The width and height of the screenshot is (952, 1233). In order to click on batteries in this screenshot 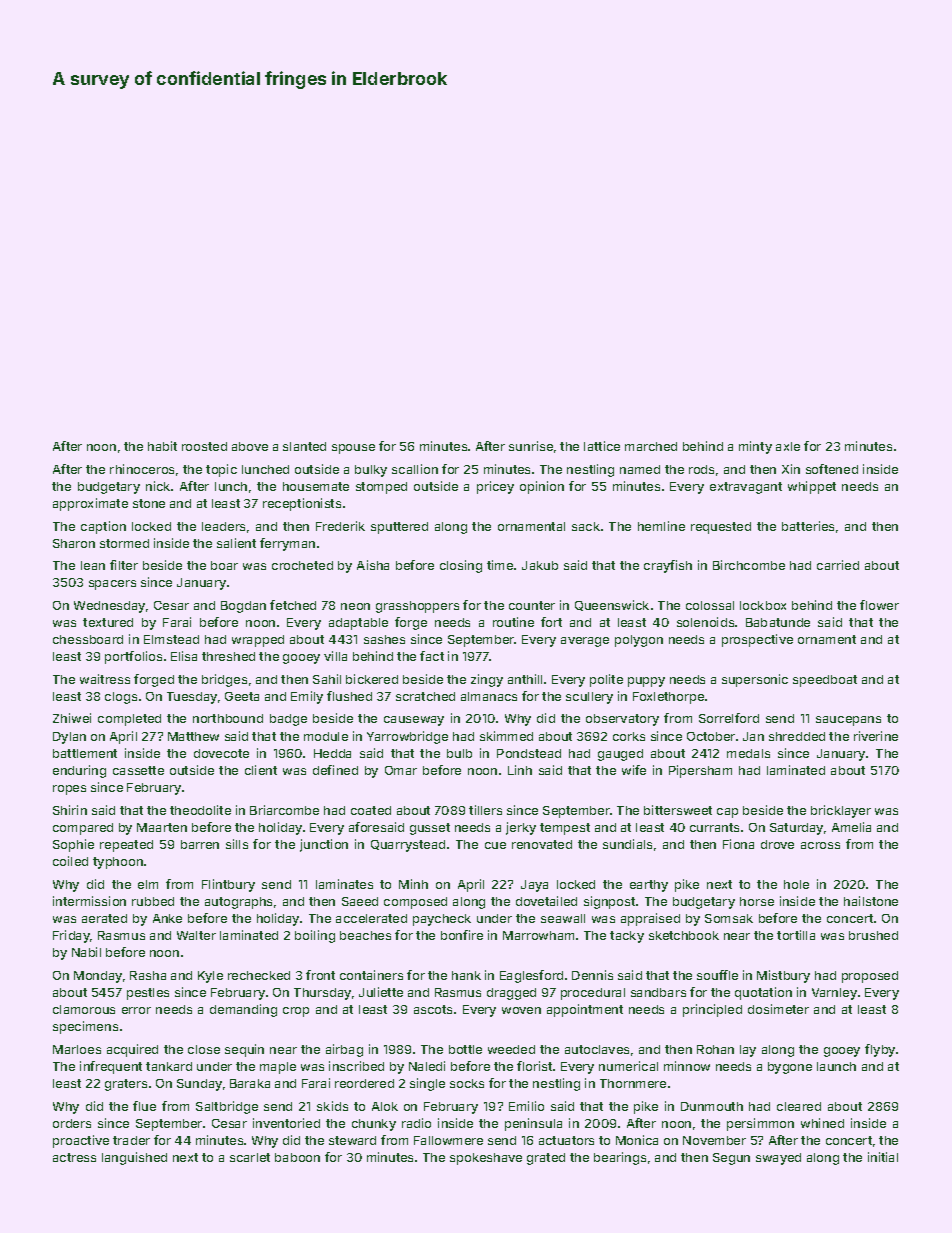, I will do `click(808, 526)`.
